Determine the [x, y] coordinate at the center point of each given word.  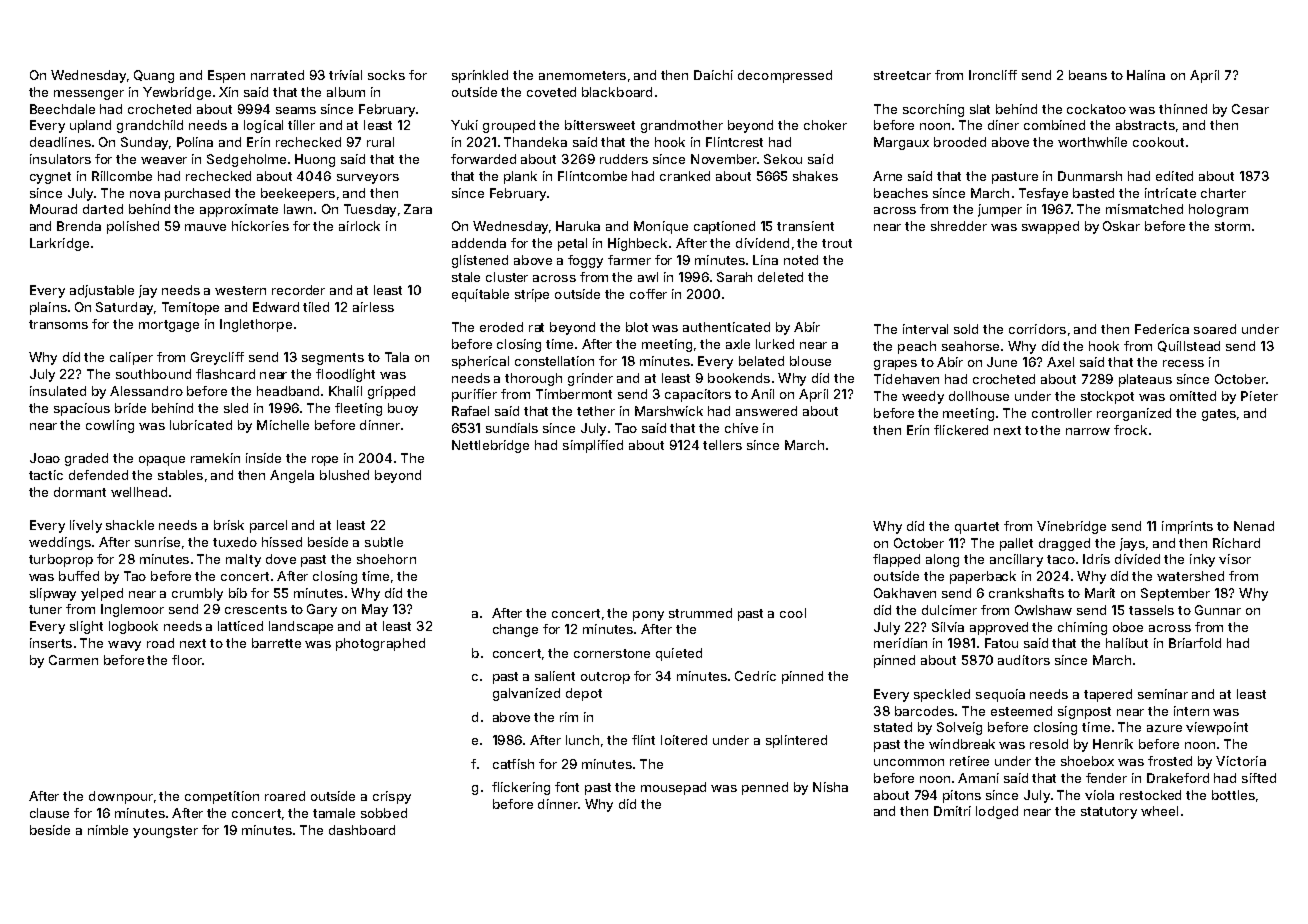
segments [333, 359]
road [160, 643]
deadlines [60, 142]
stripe [532, 295]
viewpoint [1217, 728]
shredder [959, 226]
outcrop [605, 678]
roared [285, 796]
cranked [685, 176]
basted [1093, 193]
